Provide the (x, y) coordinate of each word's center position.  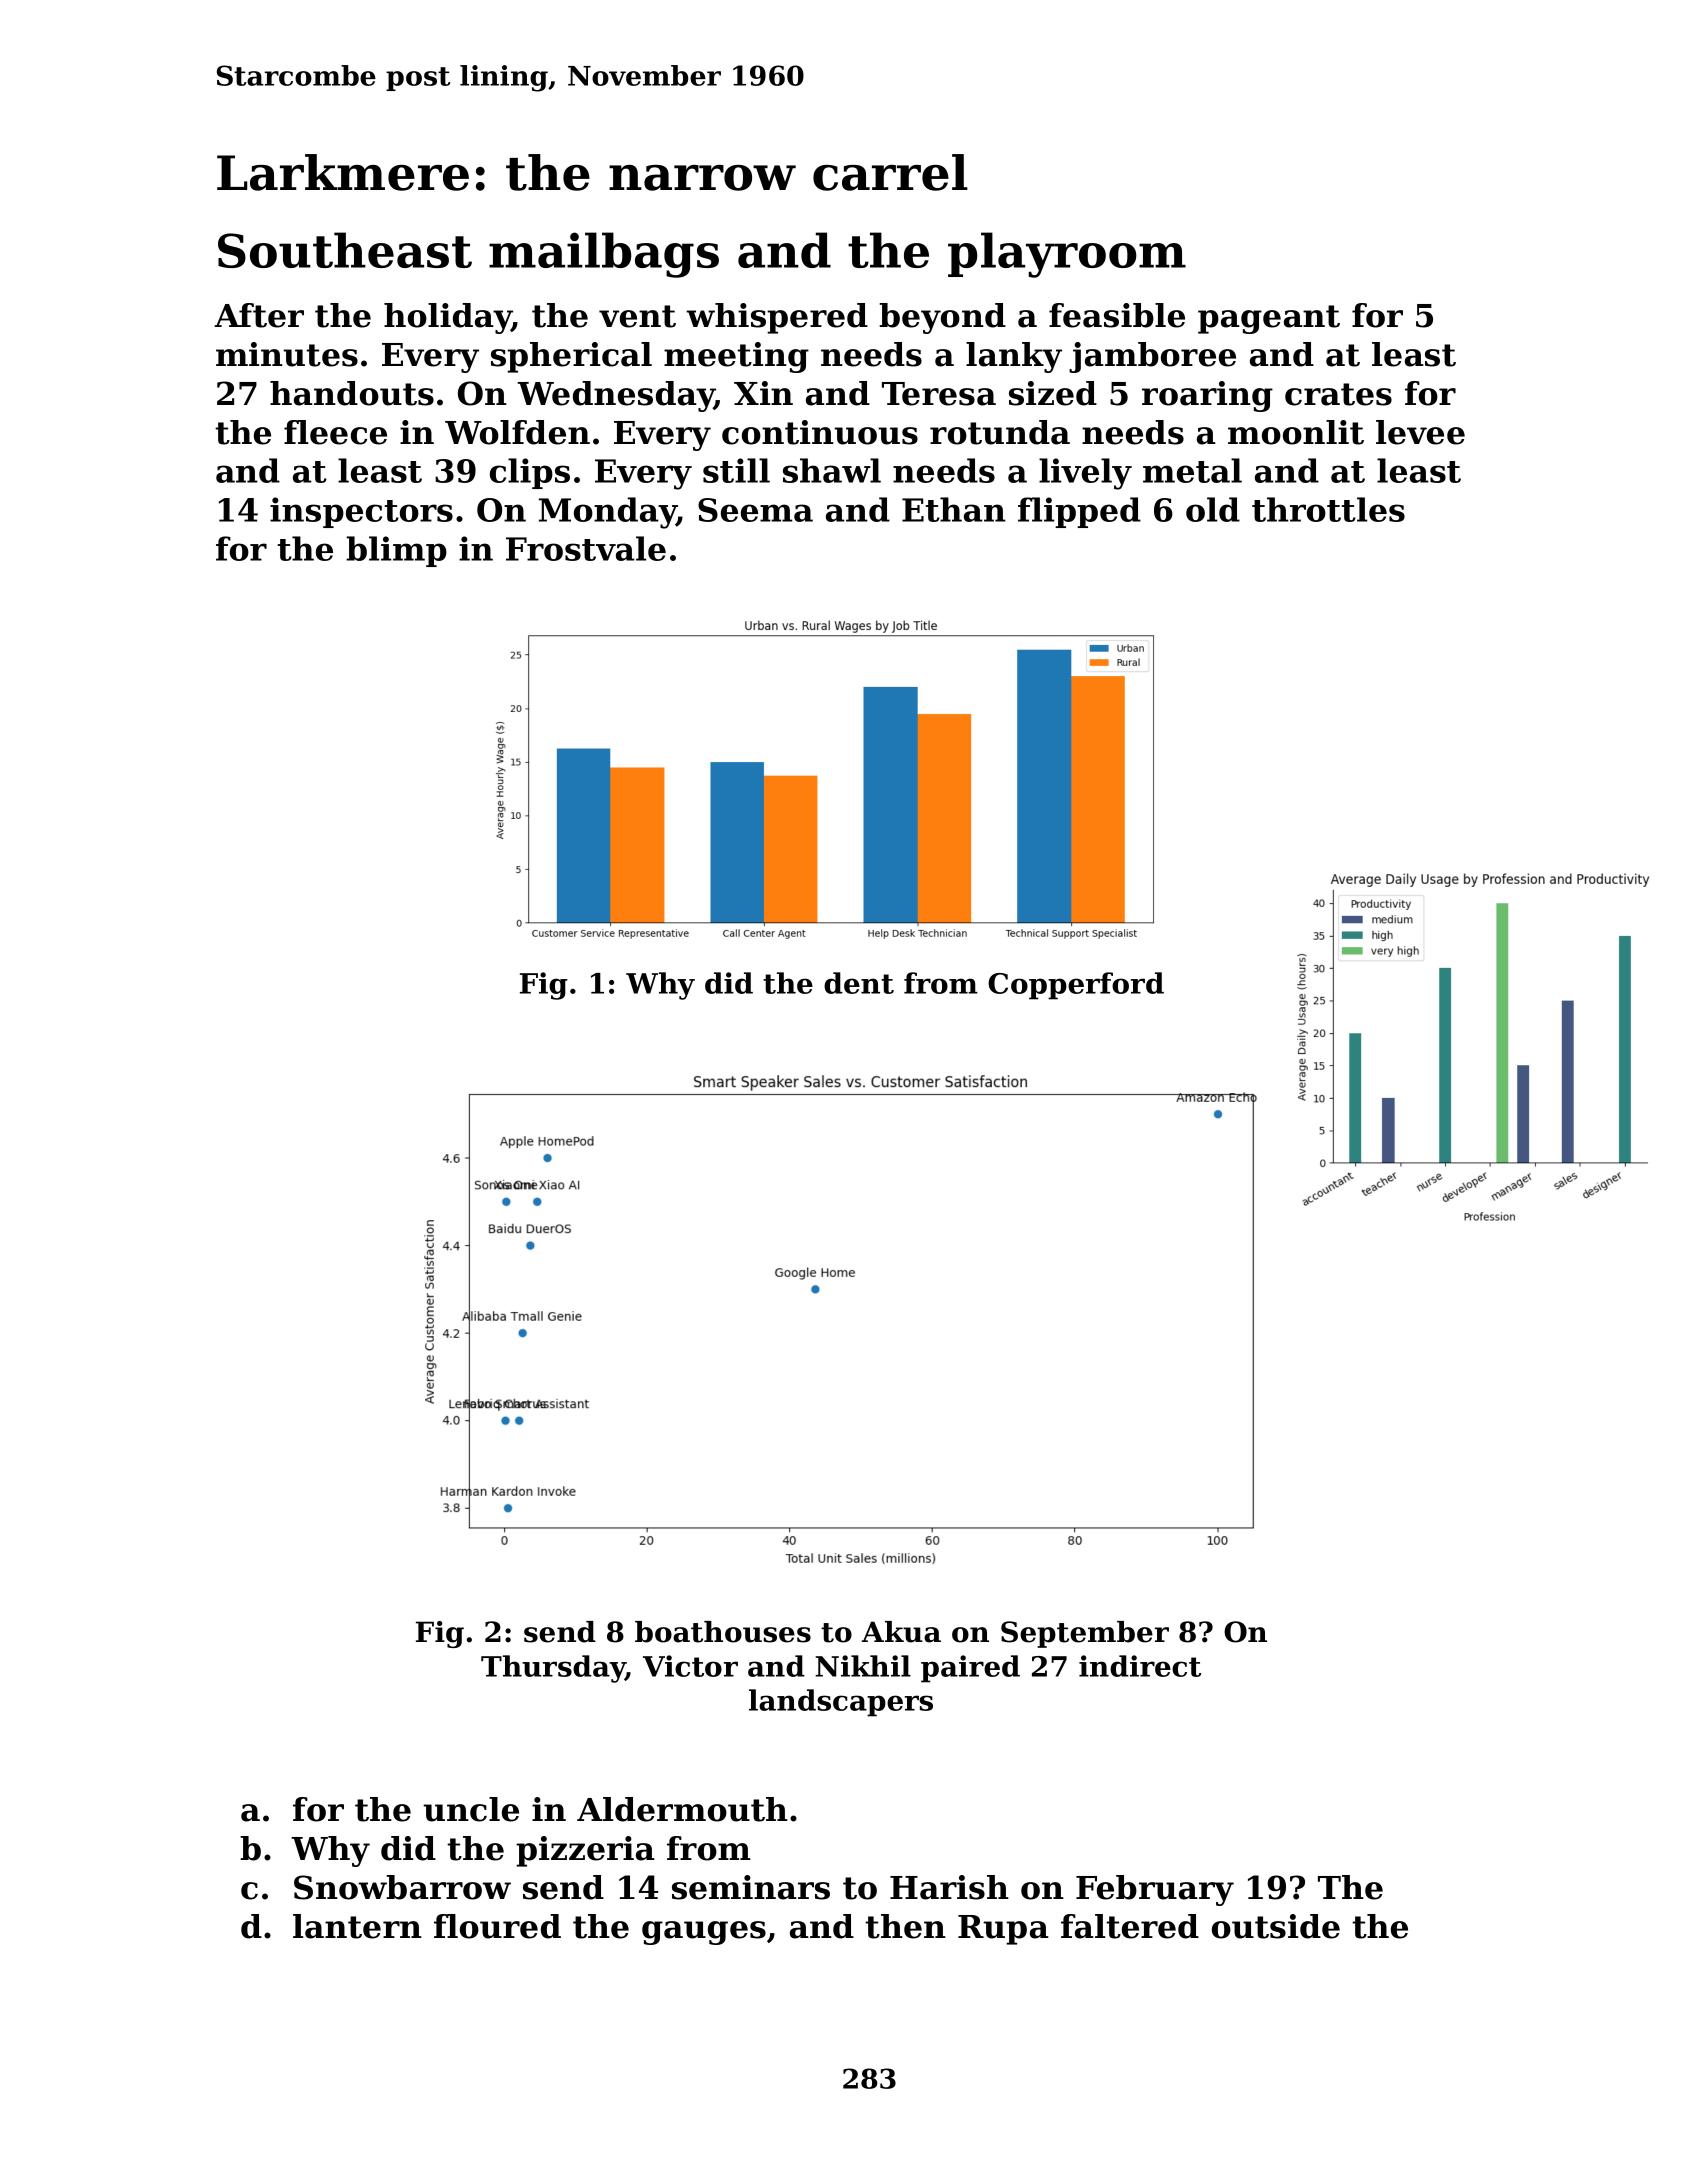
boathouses (723, 1632)
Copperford (1076, 986)
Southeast (345, 250)
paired (970, 1669)
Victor (690, 1666)
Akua (901, 1632)
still (736, 470)
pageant (1269, 319)
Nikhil (863, 1666)
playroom (1067, 255)
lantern (357, 1926)
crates (1338, 394)
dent (859, 983)
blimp (396, 551)
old (1213, 509)
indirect (1140, 1666)
